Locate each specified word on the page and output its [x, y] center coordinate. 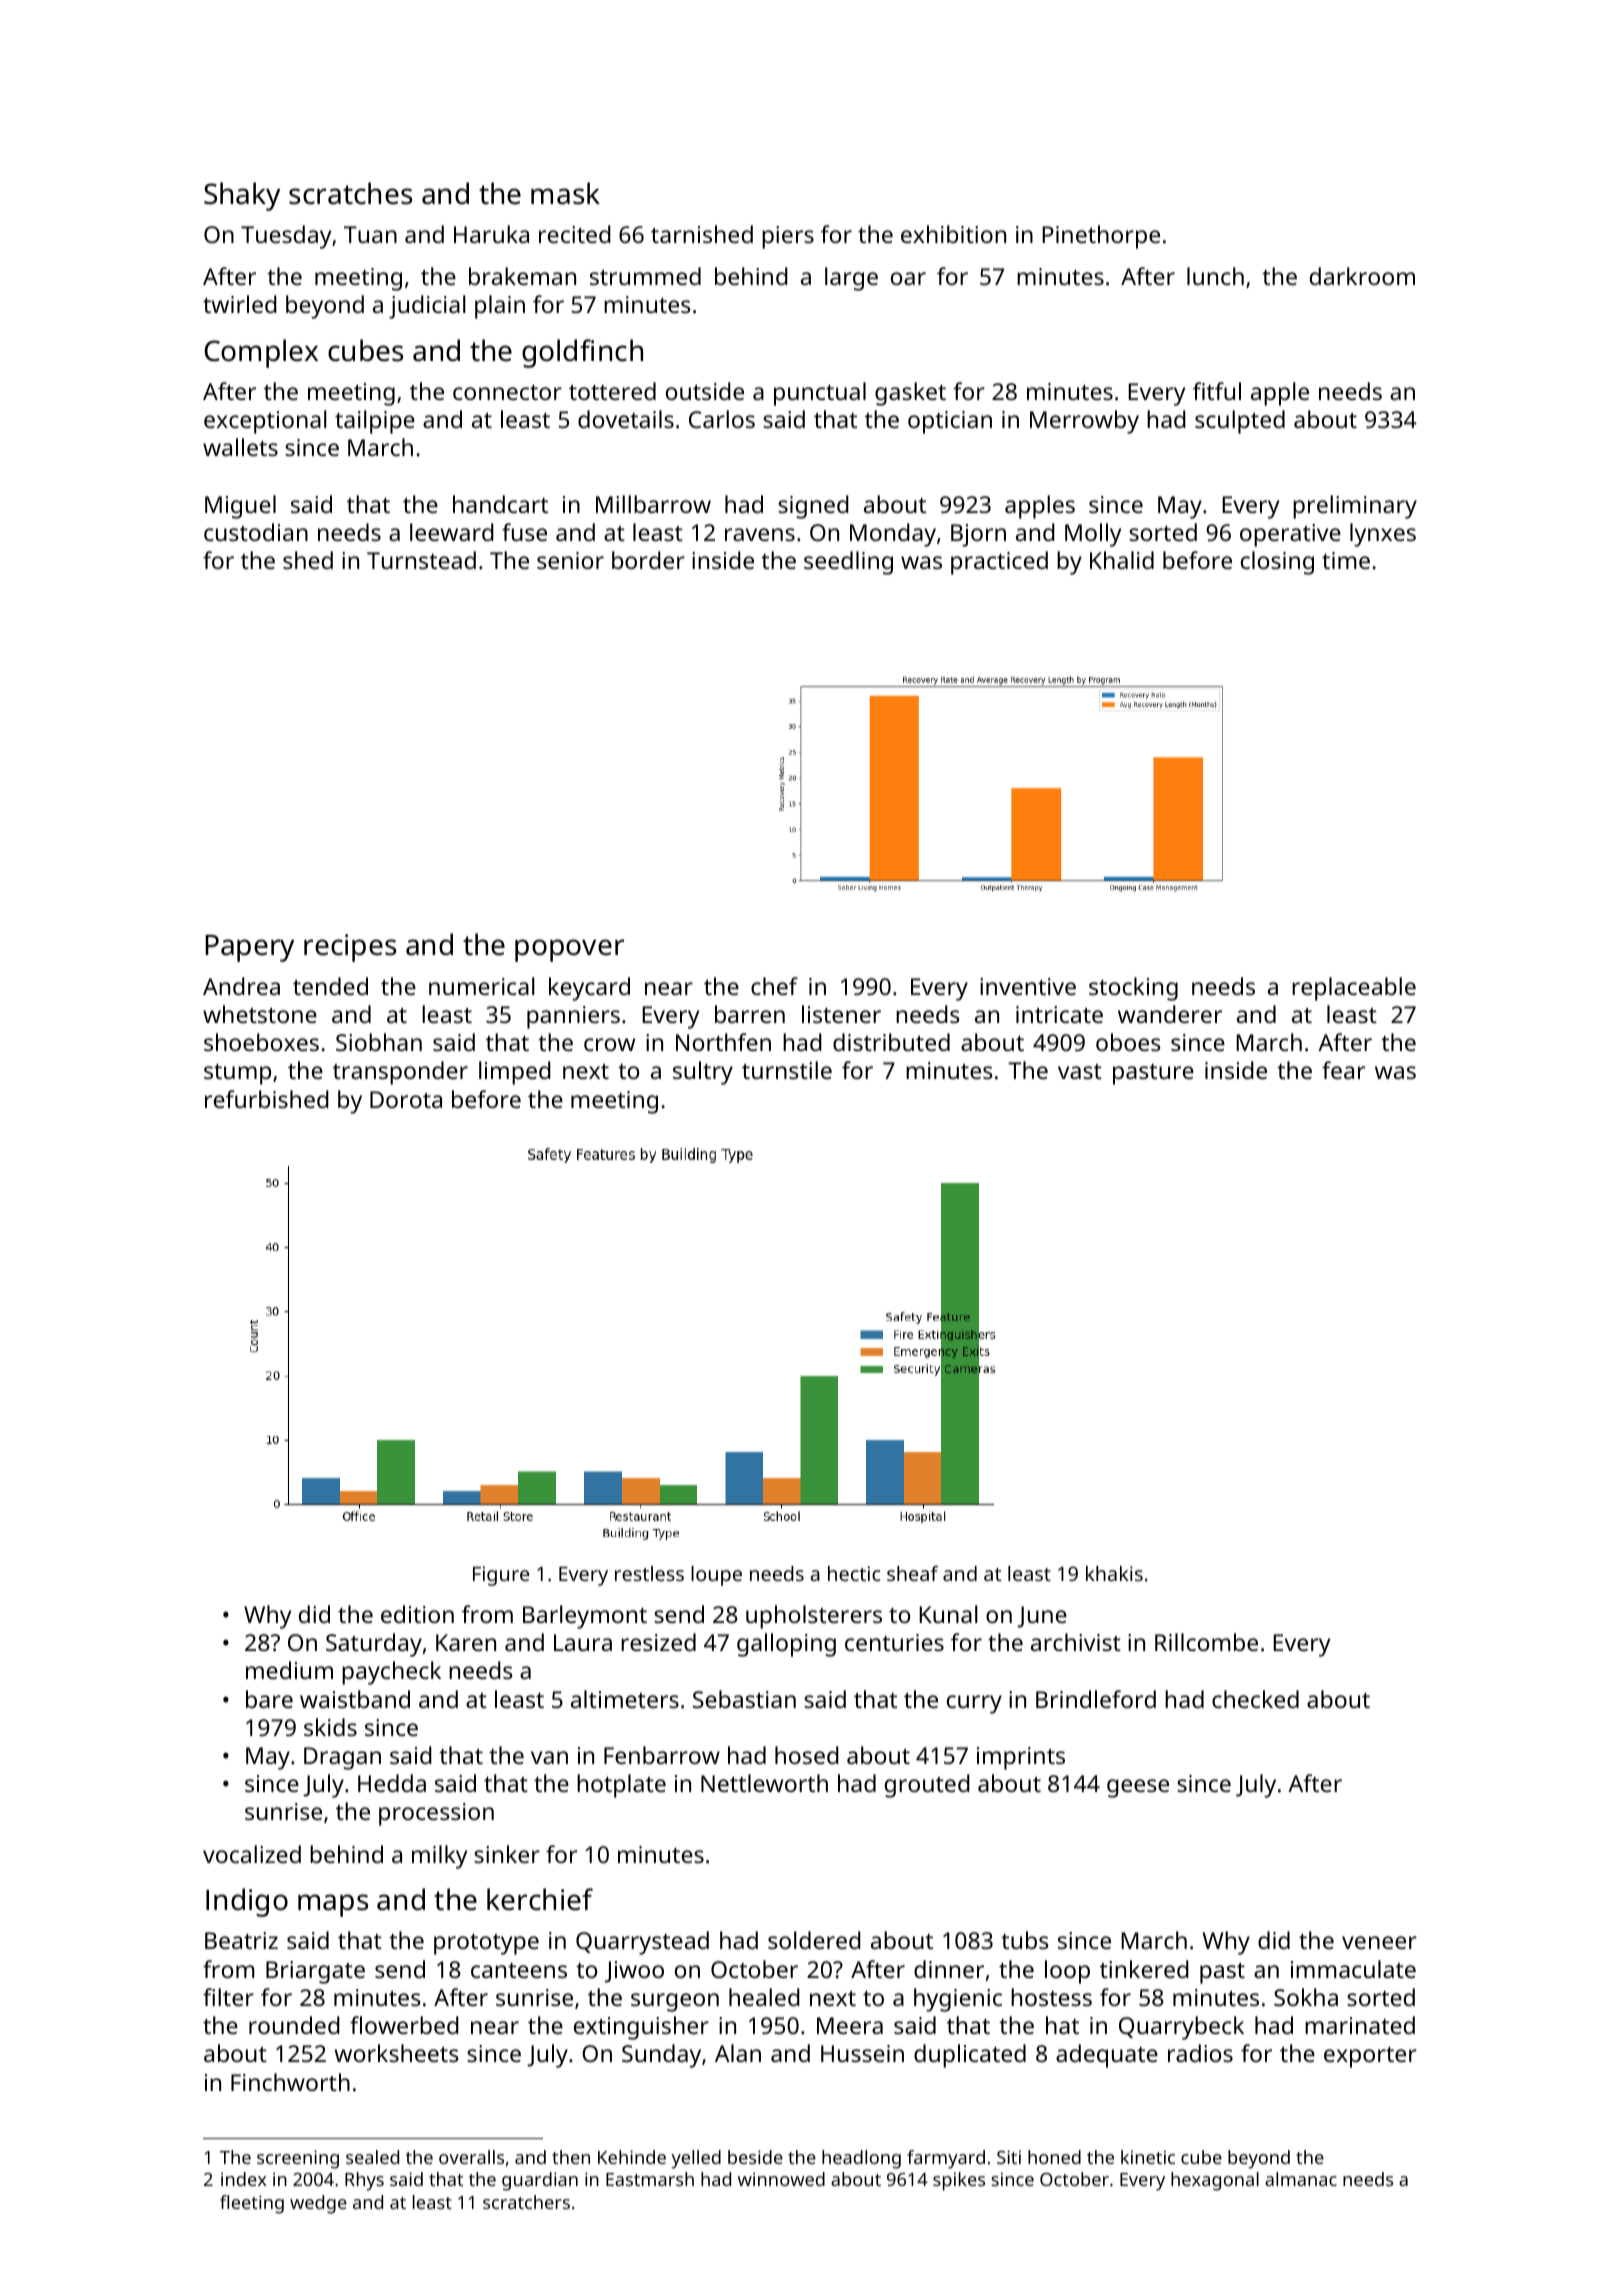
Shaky [242, 196]
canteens [519, 1970]
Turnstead [421, 560]
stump [237, 1074]
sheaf [912, 1573]
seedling [848, 563]
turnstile [787, 1070]
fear [1343, 1070]
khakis [1114, 1573]
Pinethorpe [1101, 237]
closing [1277, 563]
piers [788, 237]
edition [417, 1614]
